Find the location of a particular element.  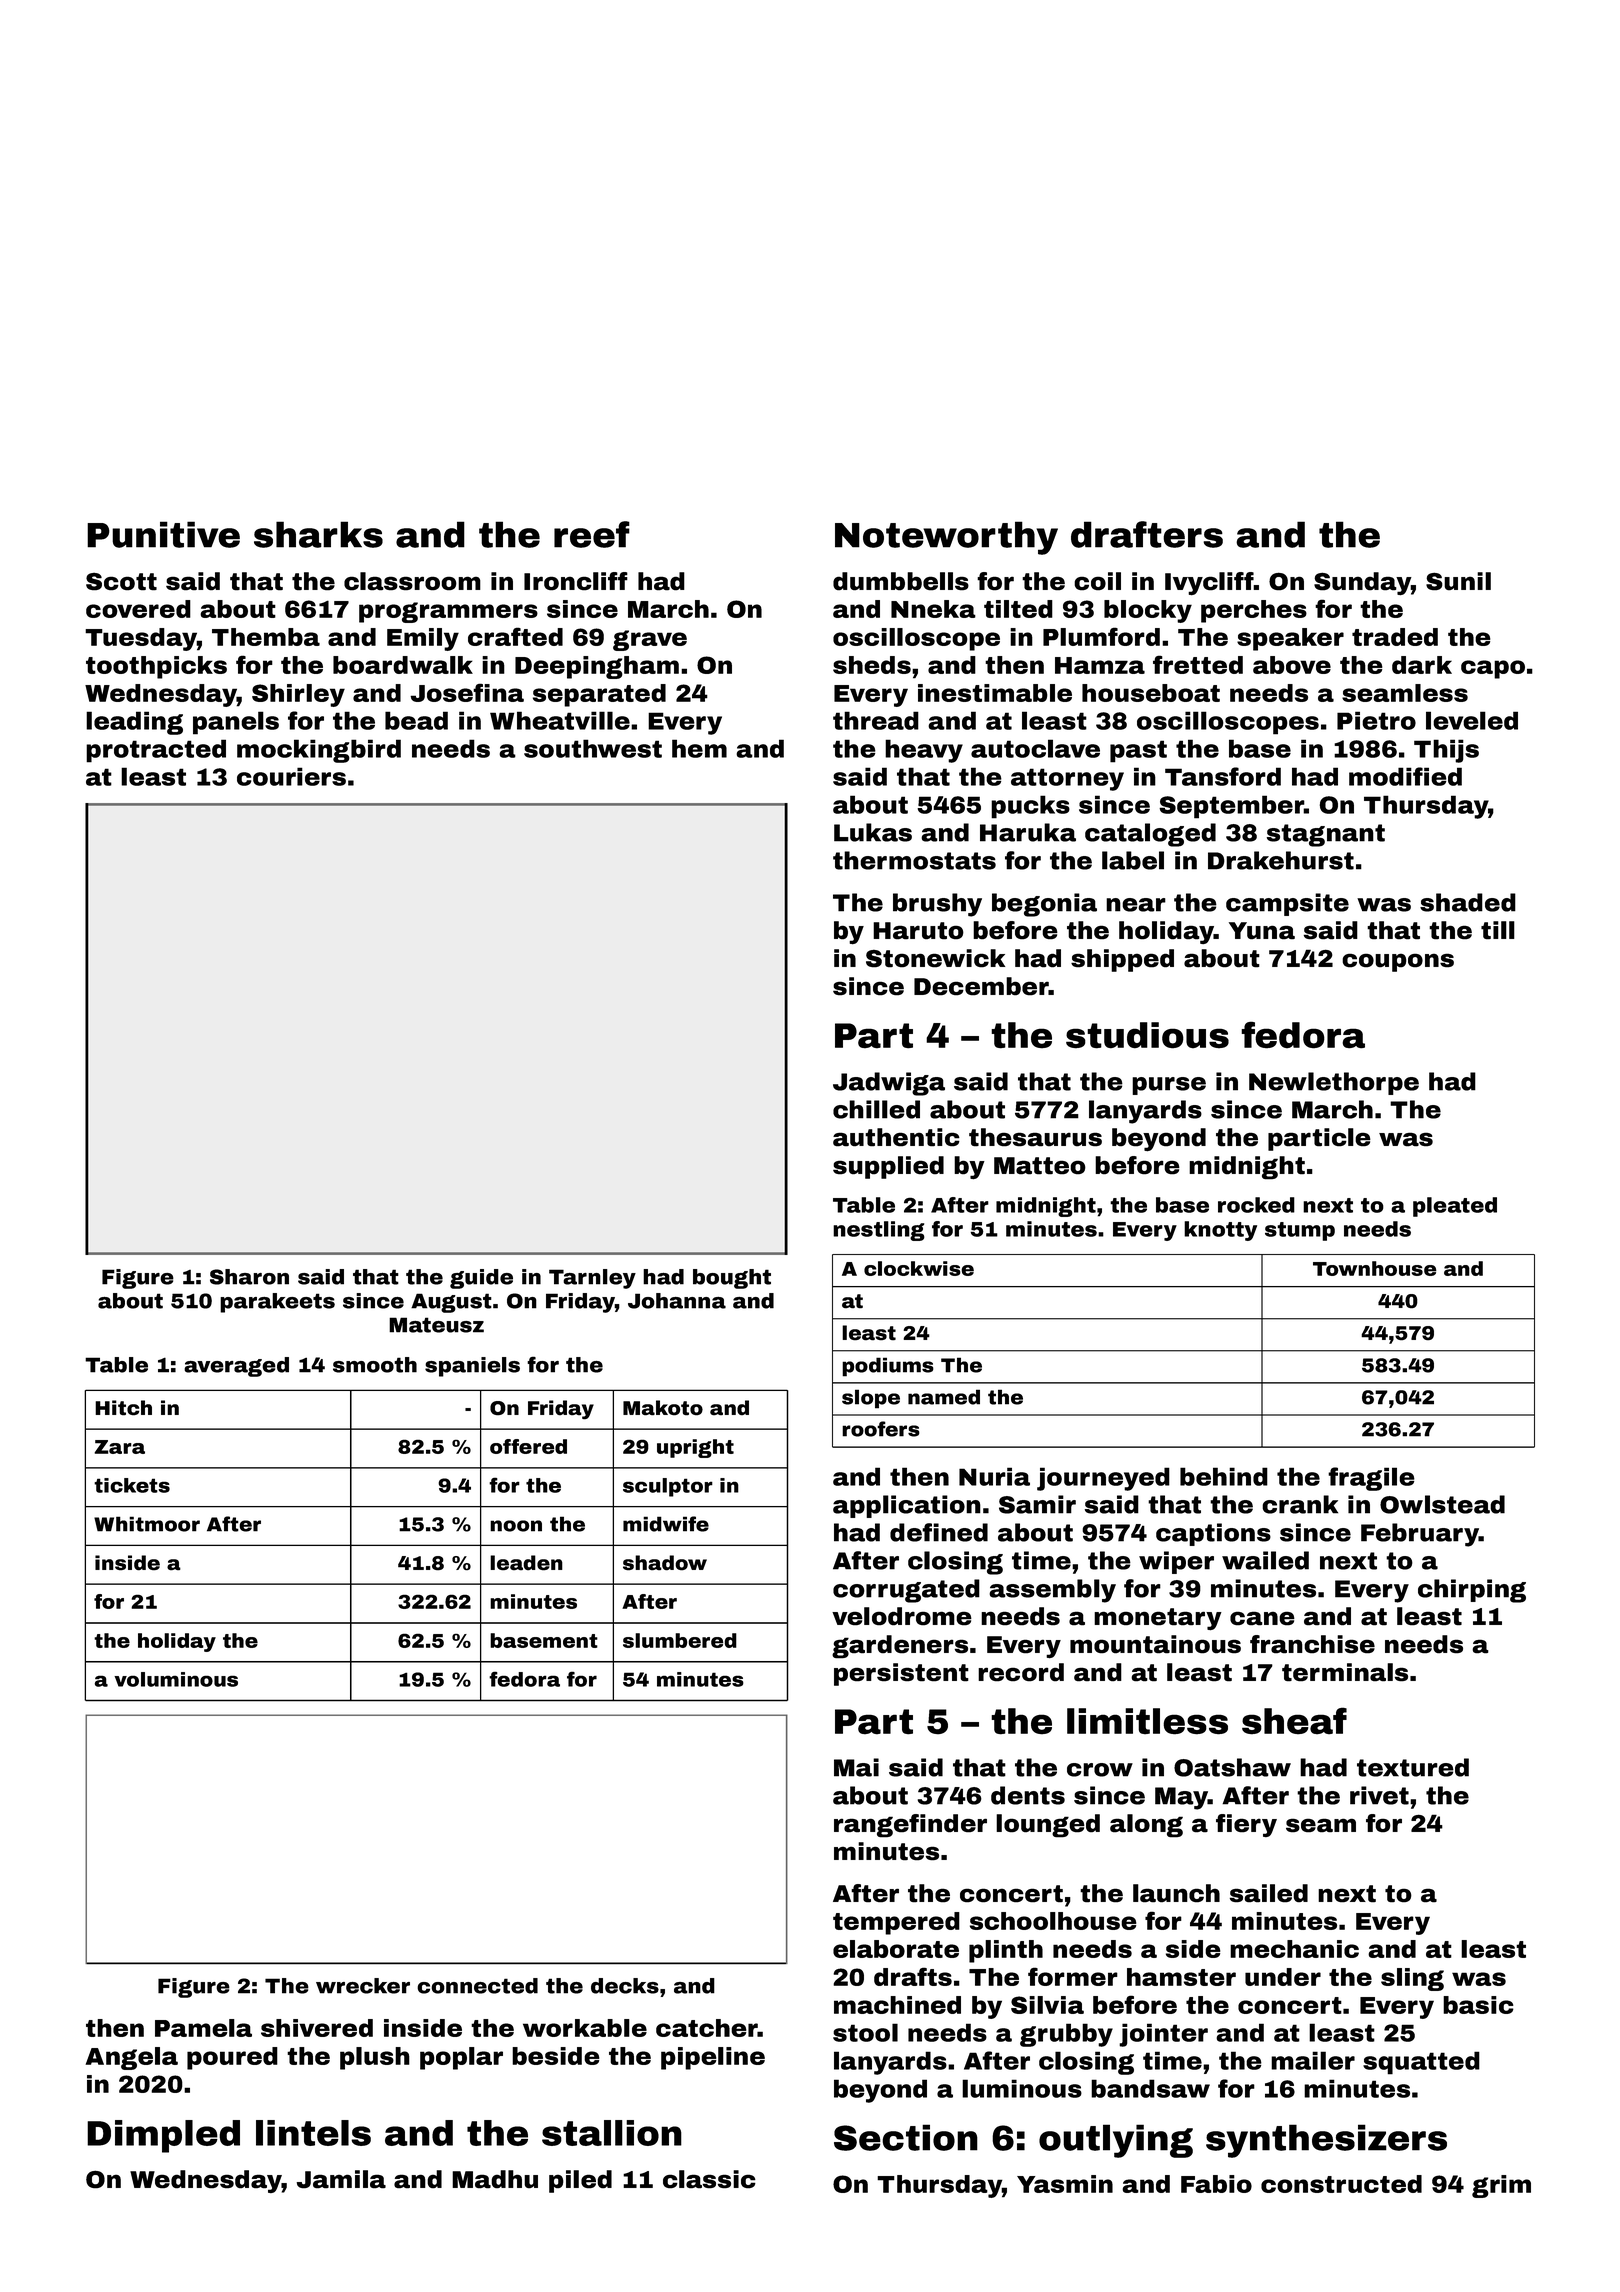

Noteworthy is located at coordinates (946, 538).
